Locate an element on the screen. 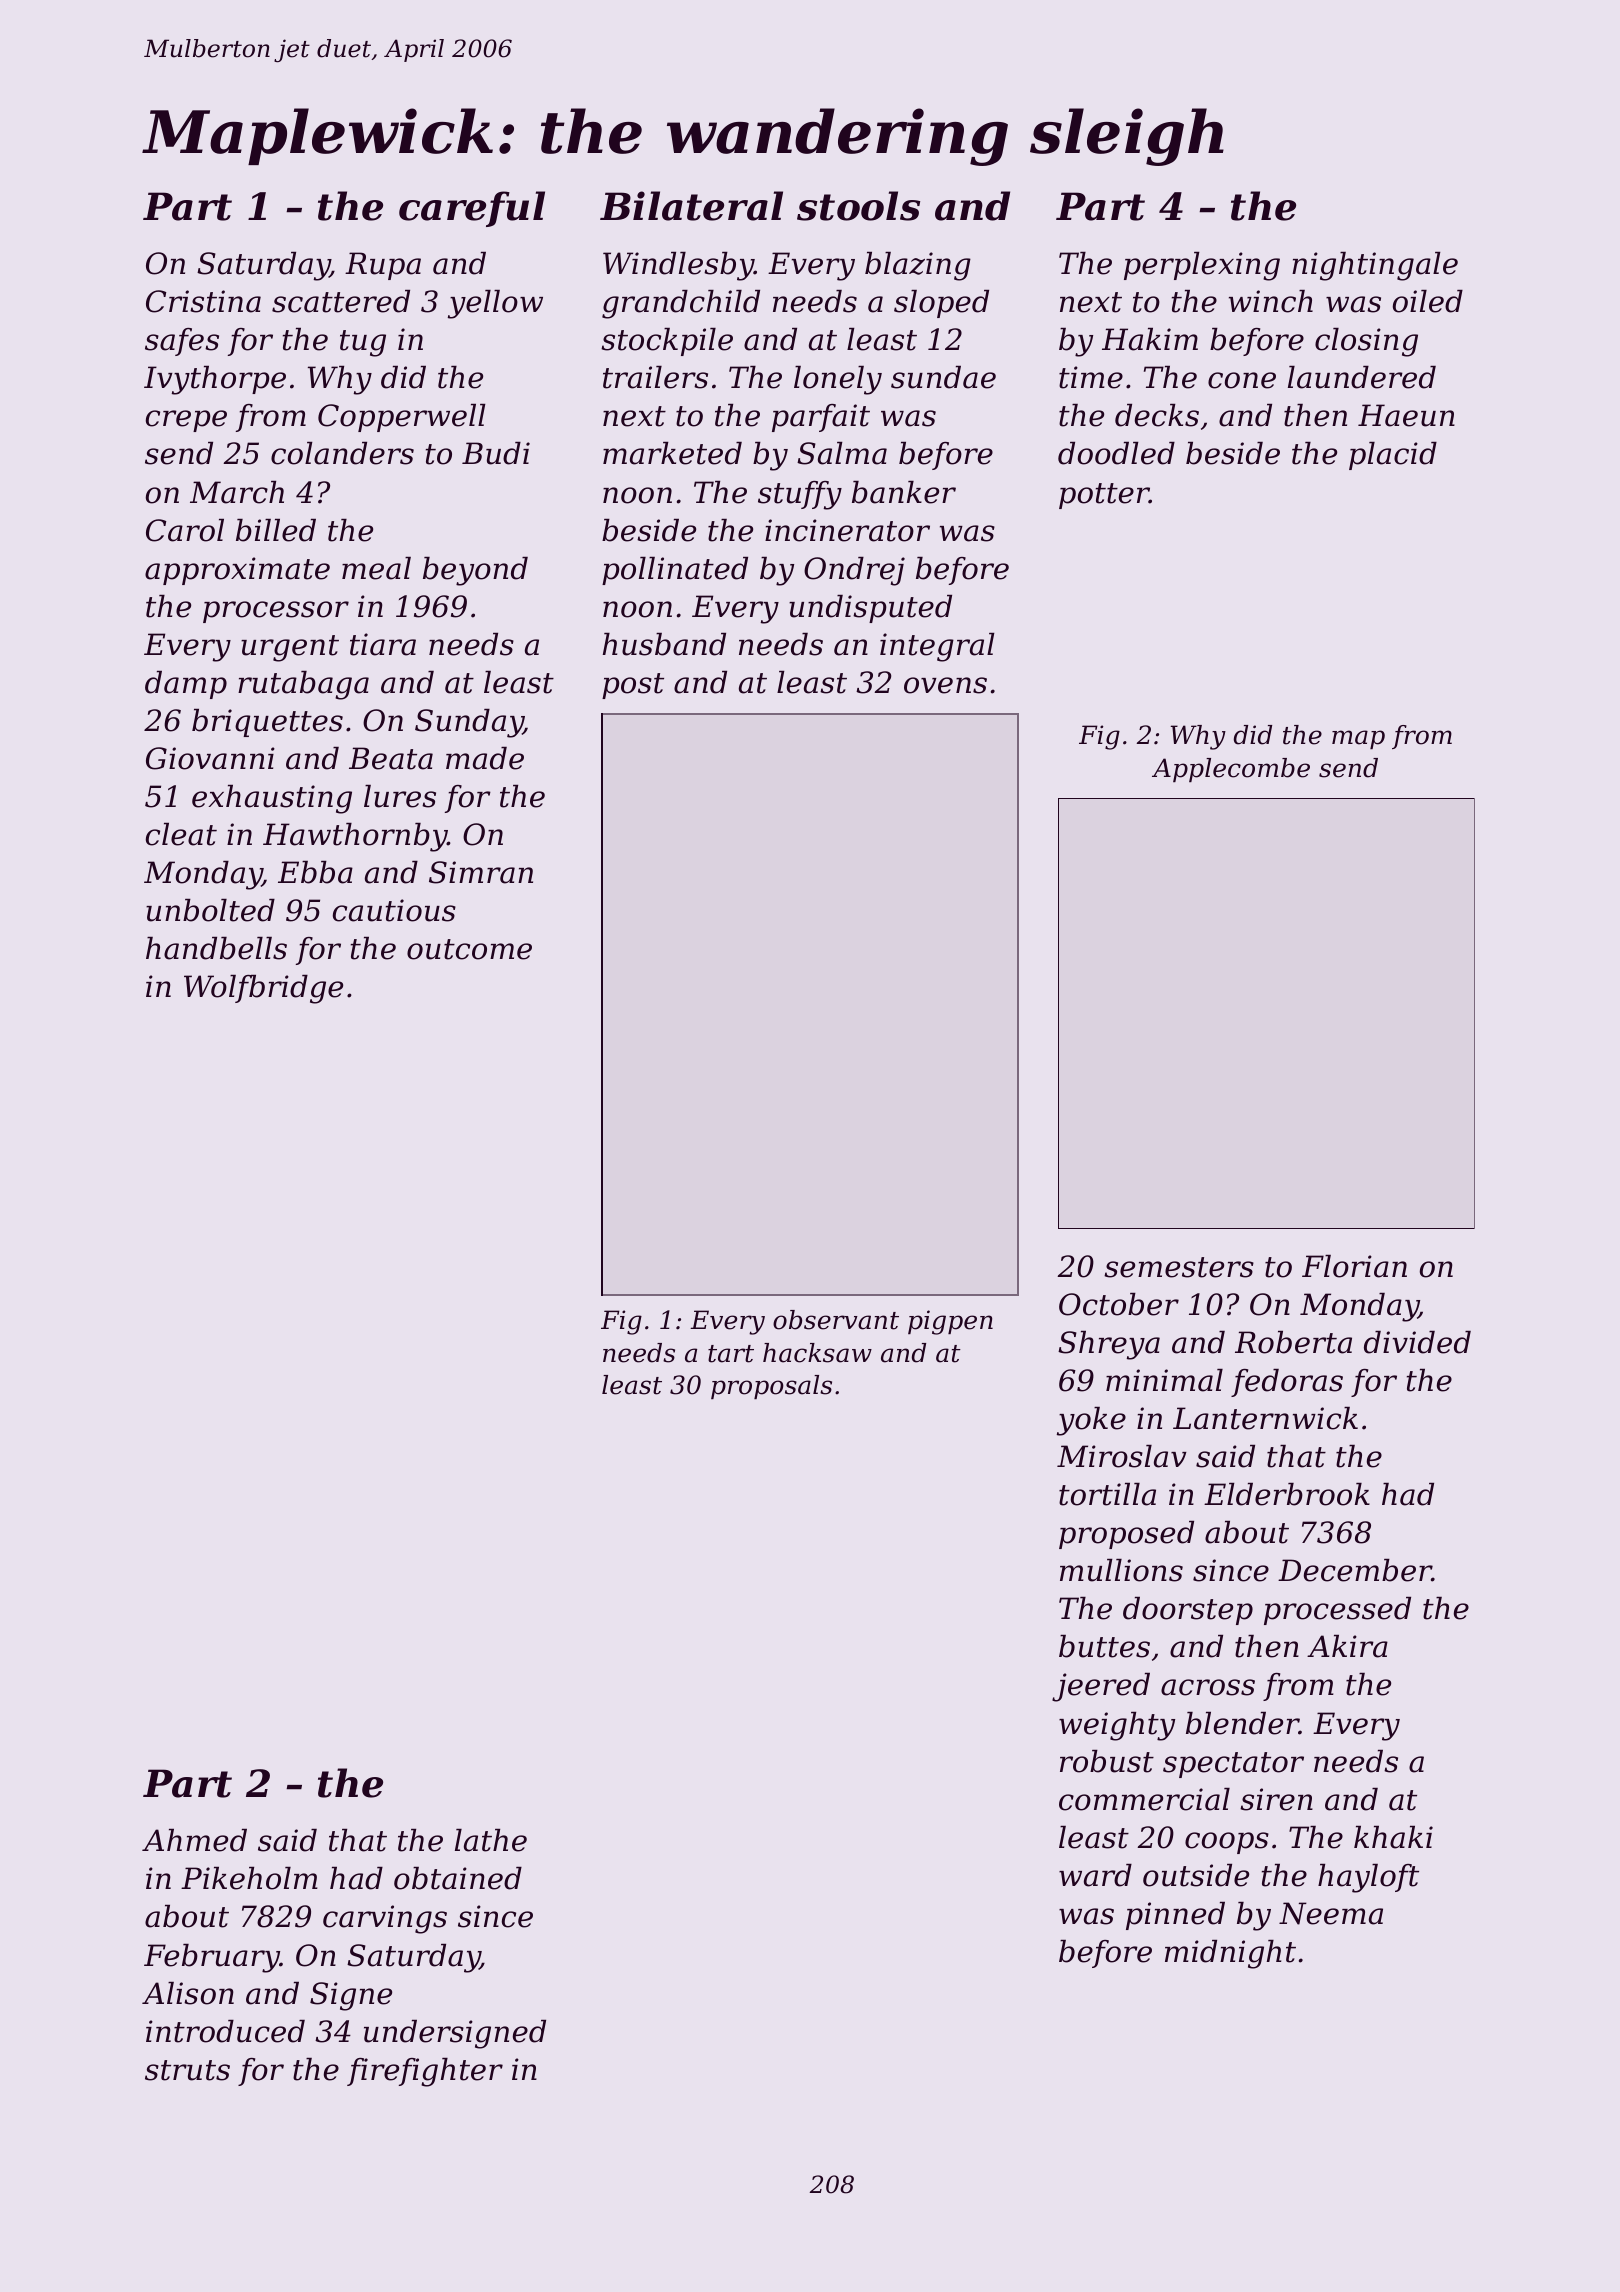 This screenshot has width=1620, height=2292. introduced is located at coordinates (225, 2031).
